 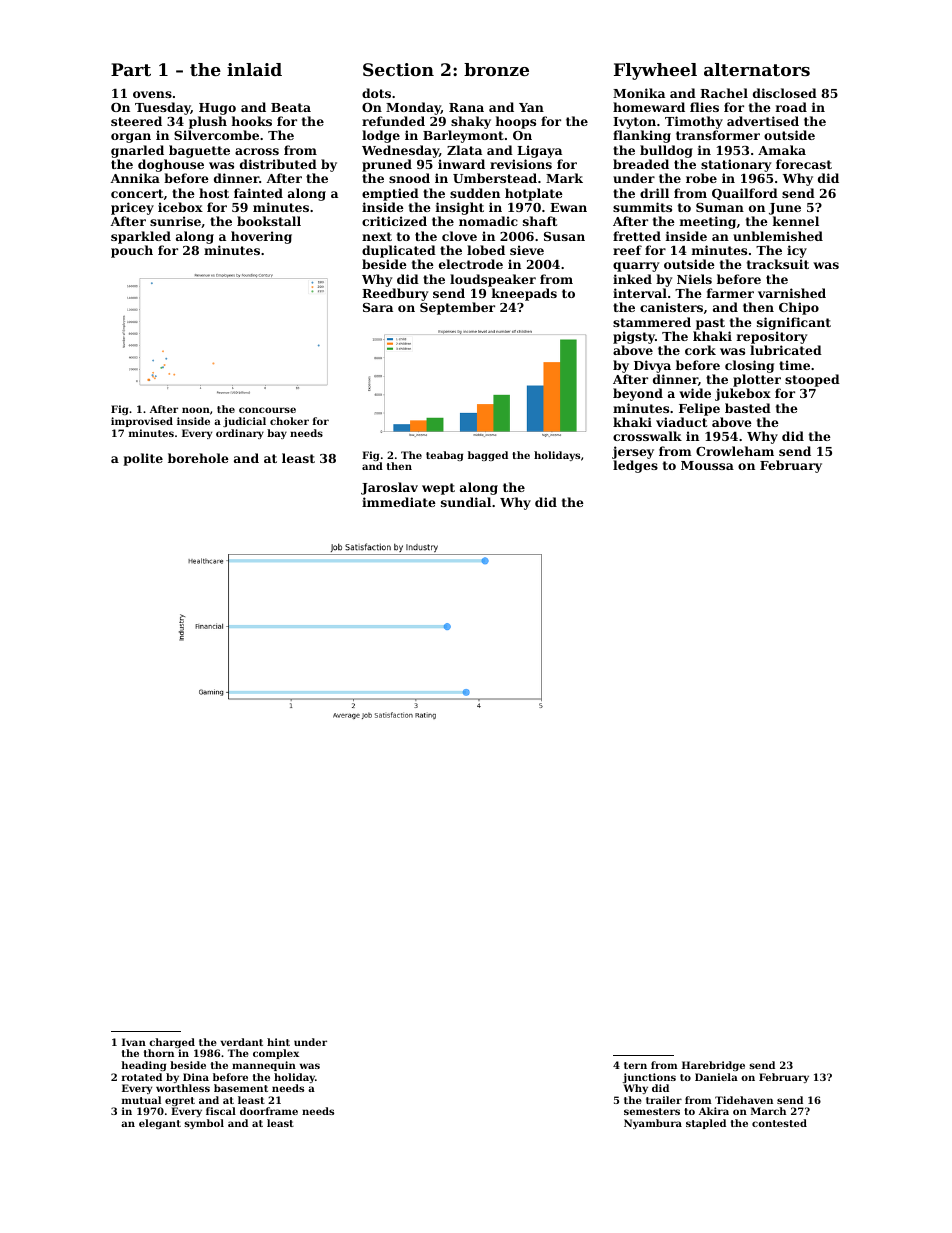 What do you see at coordinates (254, 69) in the image?
I see `inlaid` at bounding box center [254, 69].
